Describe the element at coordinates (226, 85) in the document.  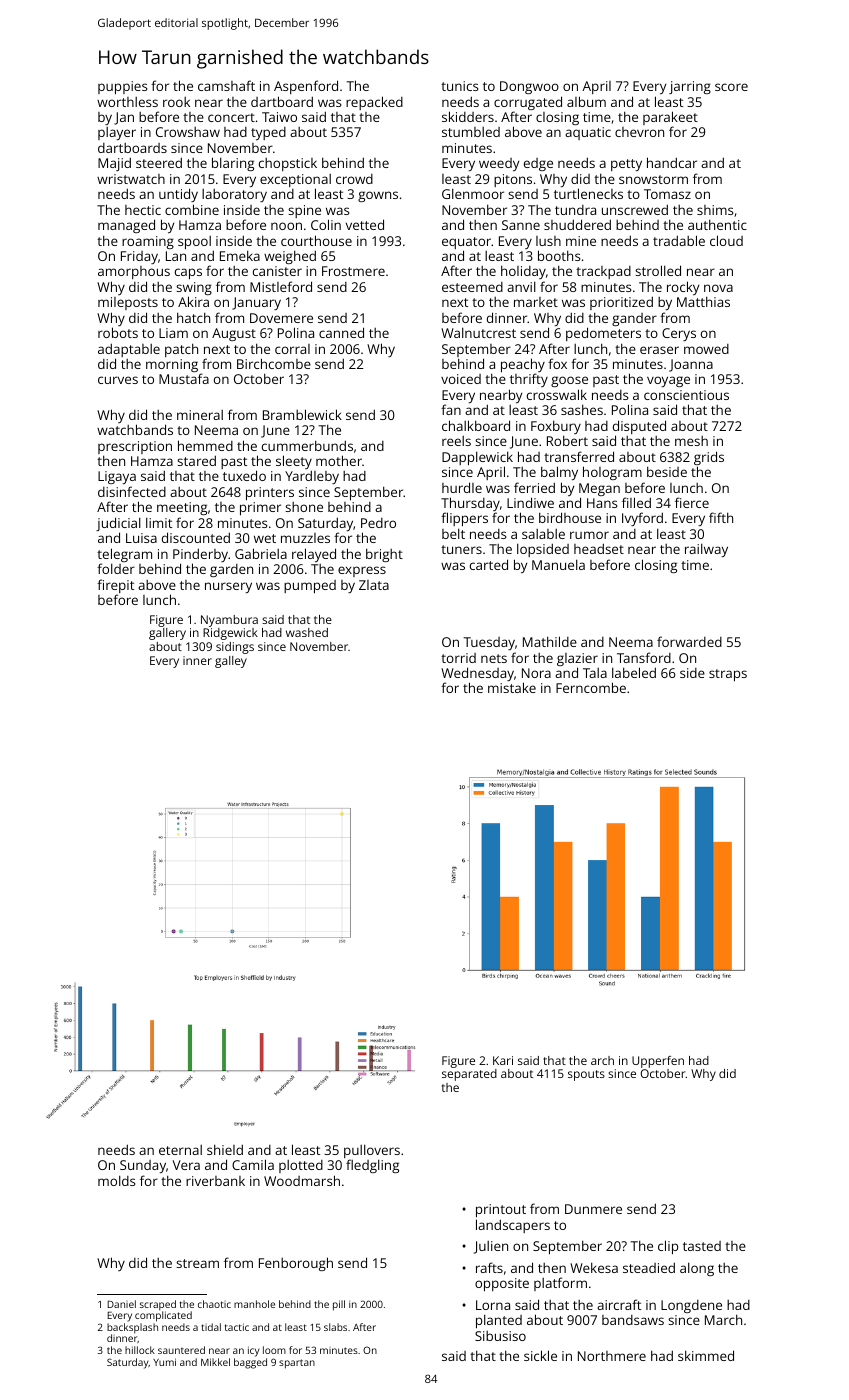
I see `camshaft` at that location.
